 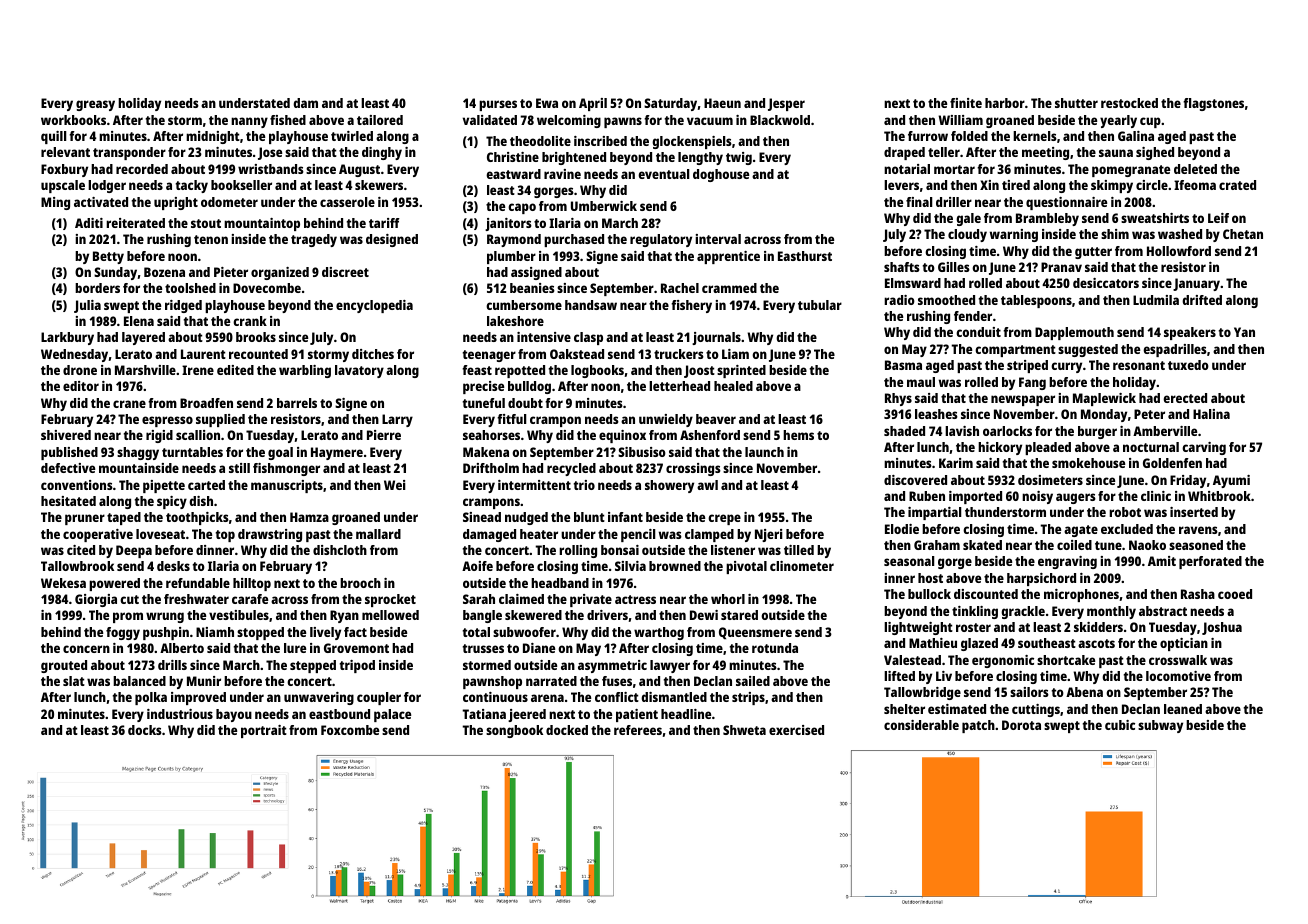 I want to click on noisy, so click(x=1037, y=497).
